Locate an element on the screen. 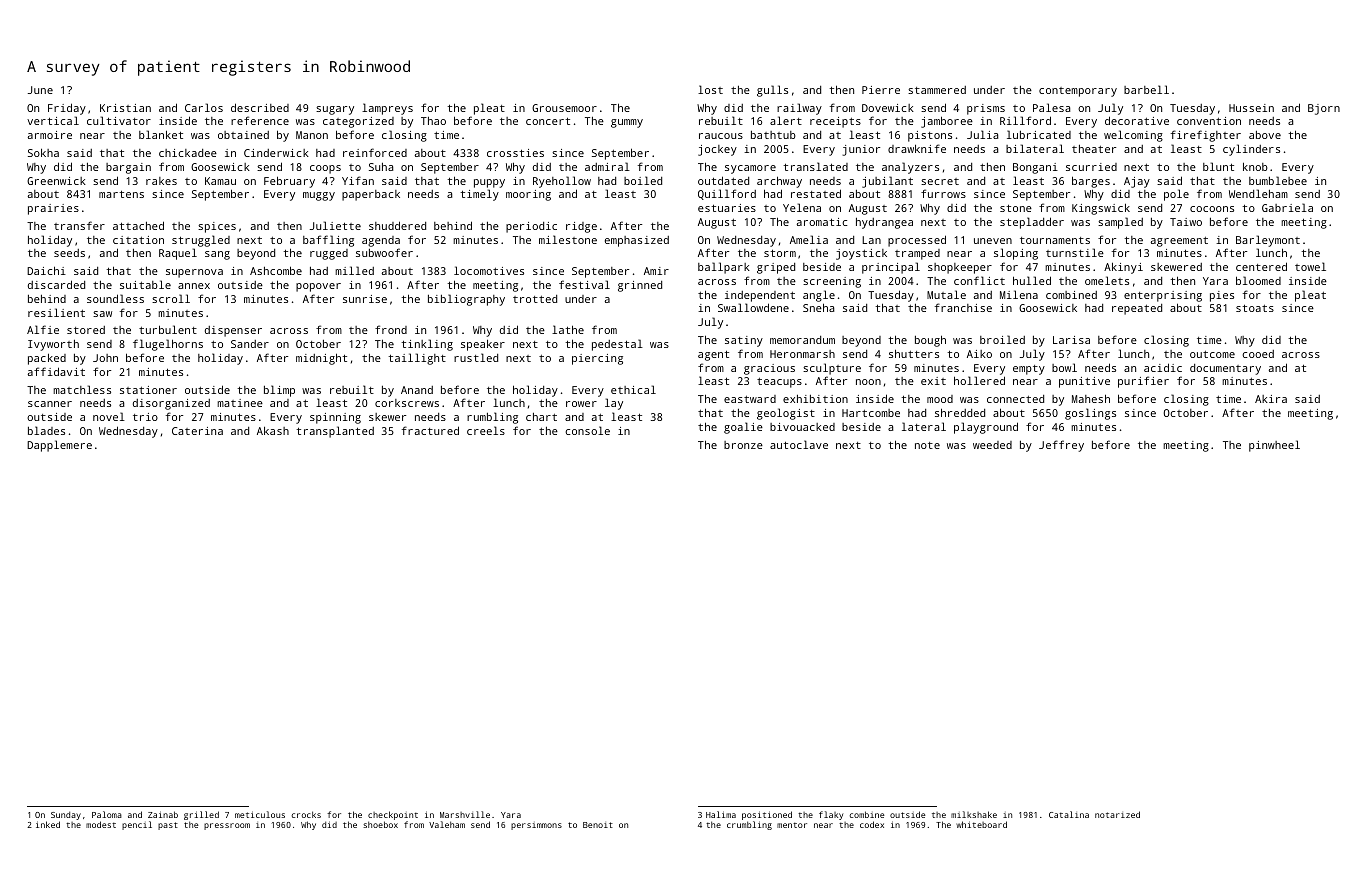 This screenshot has height=887, width=1372. Barleymont is located at coordinates (1268, 241).
